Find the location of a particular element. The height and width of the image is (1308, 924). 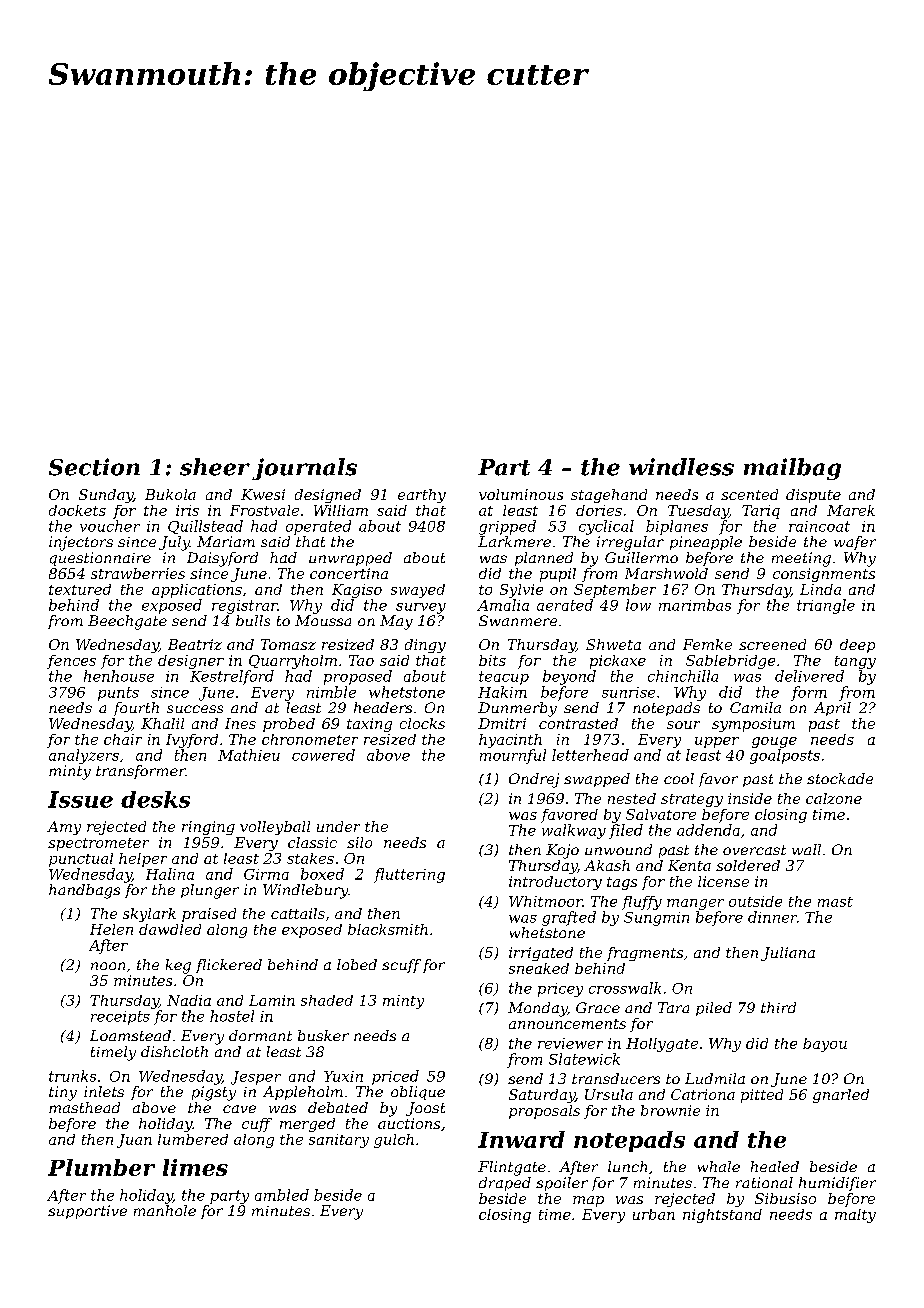

dawdled is located at coordinates (170, 929).
